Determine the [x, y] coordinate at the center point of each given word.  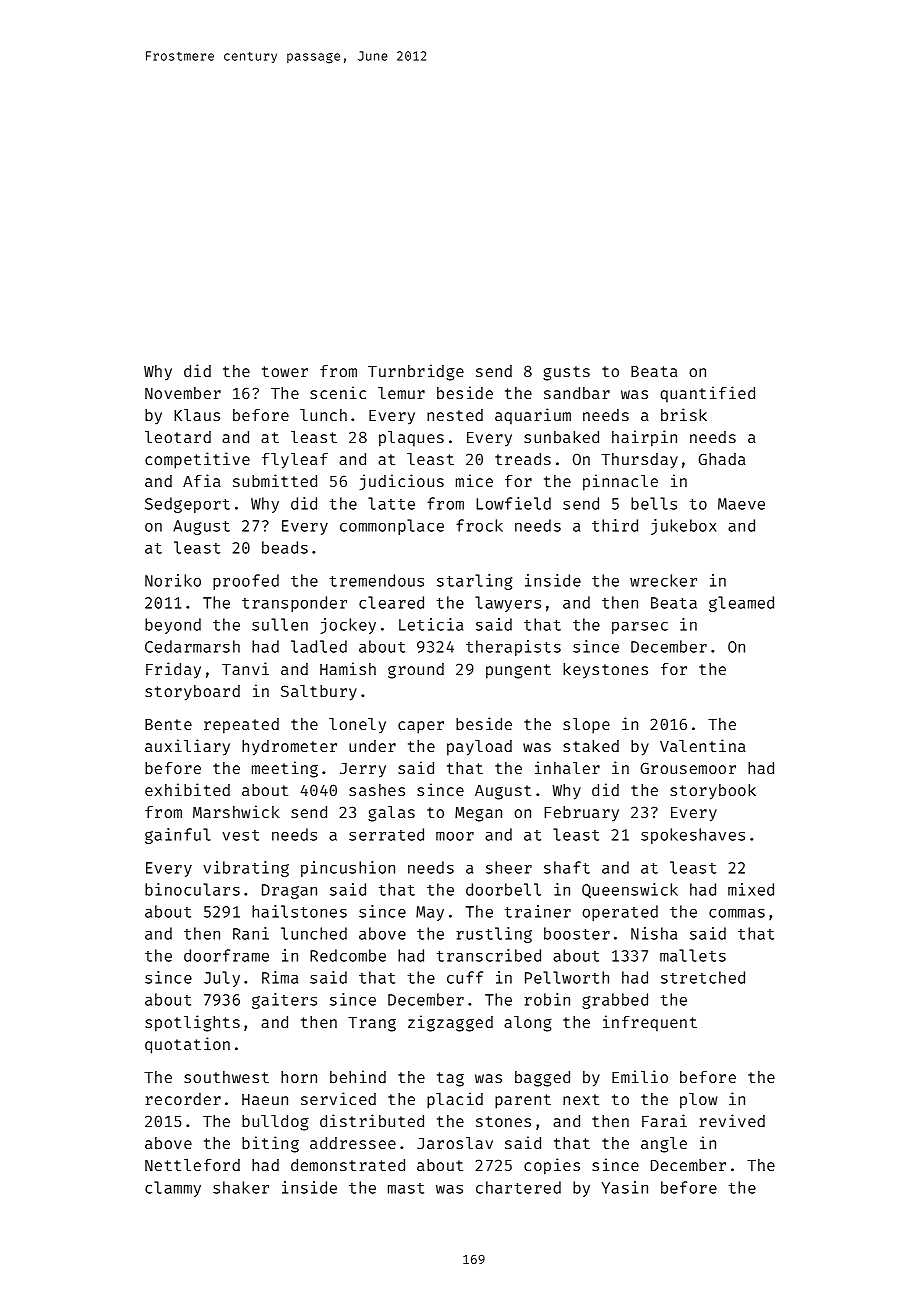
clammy [173, 1189]
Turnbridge [416, 372]
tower [285, 371]
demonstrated [348, 1165]
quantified [707, 394]
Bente [168, 724]
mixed [751, 889]
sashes [377, 790]
